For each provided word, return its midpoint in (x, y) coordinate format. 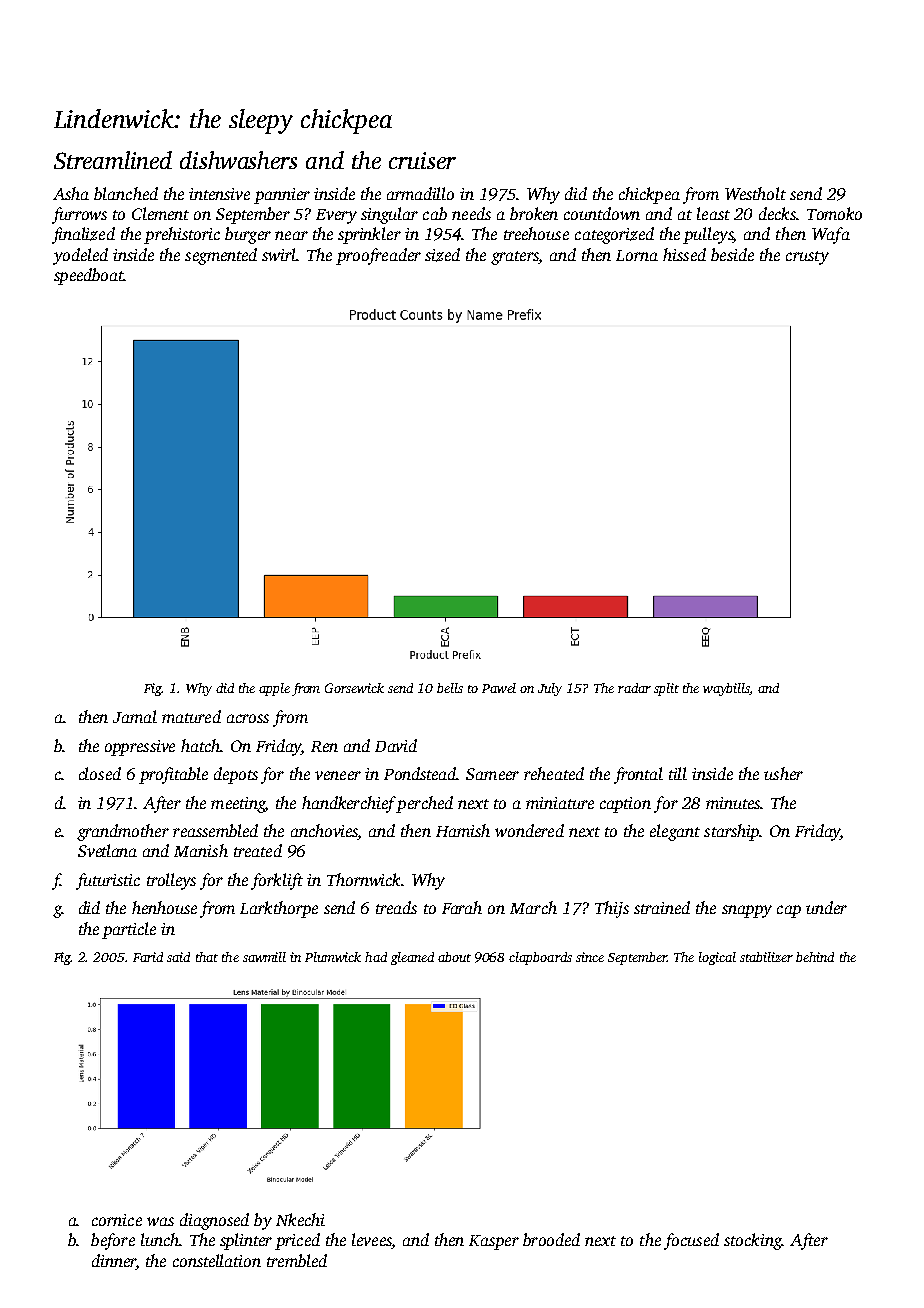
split (666, 689)
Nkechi (300, 1219)
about (454, 957)
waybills (726, 689)
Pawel (499, 688)
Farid (148, 957)
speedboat (89, 276)
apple (274, 689)
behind (815, 957)
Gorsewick (354, 688)
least (713, 213)
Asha (71, 193)
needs (471, 213)
